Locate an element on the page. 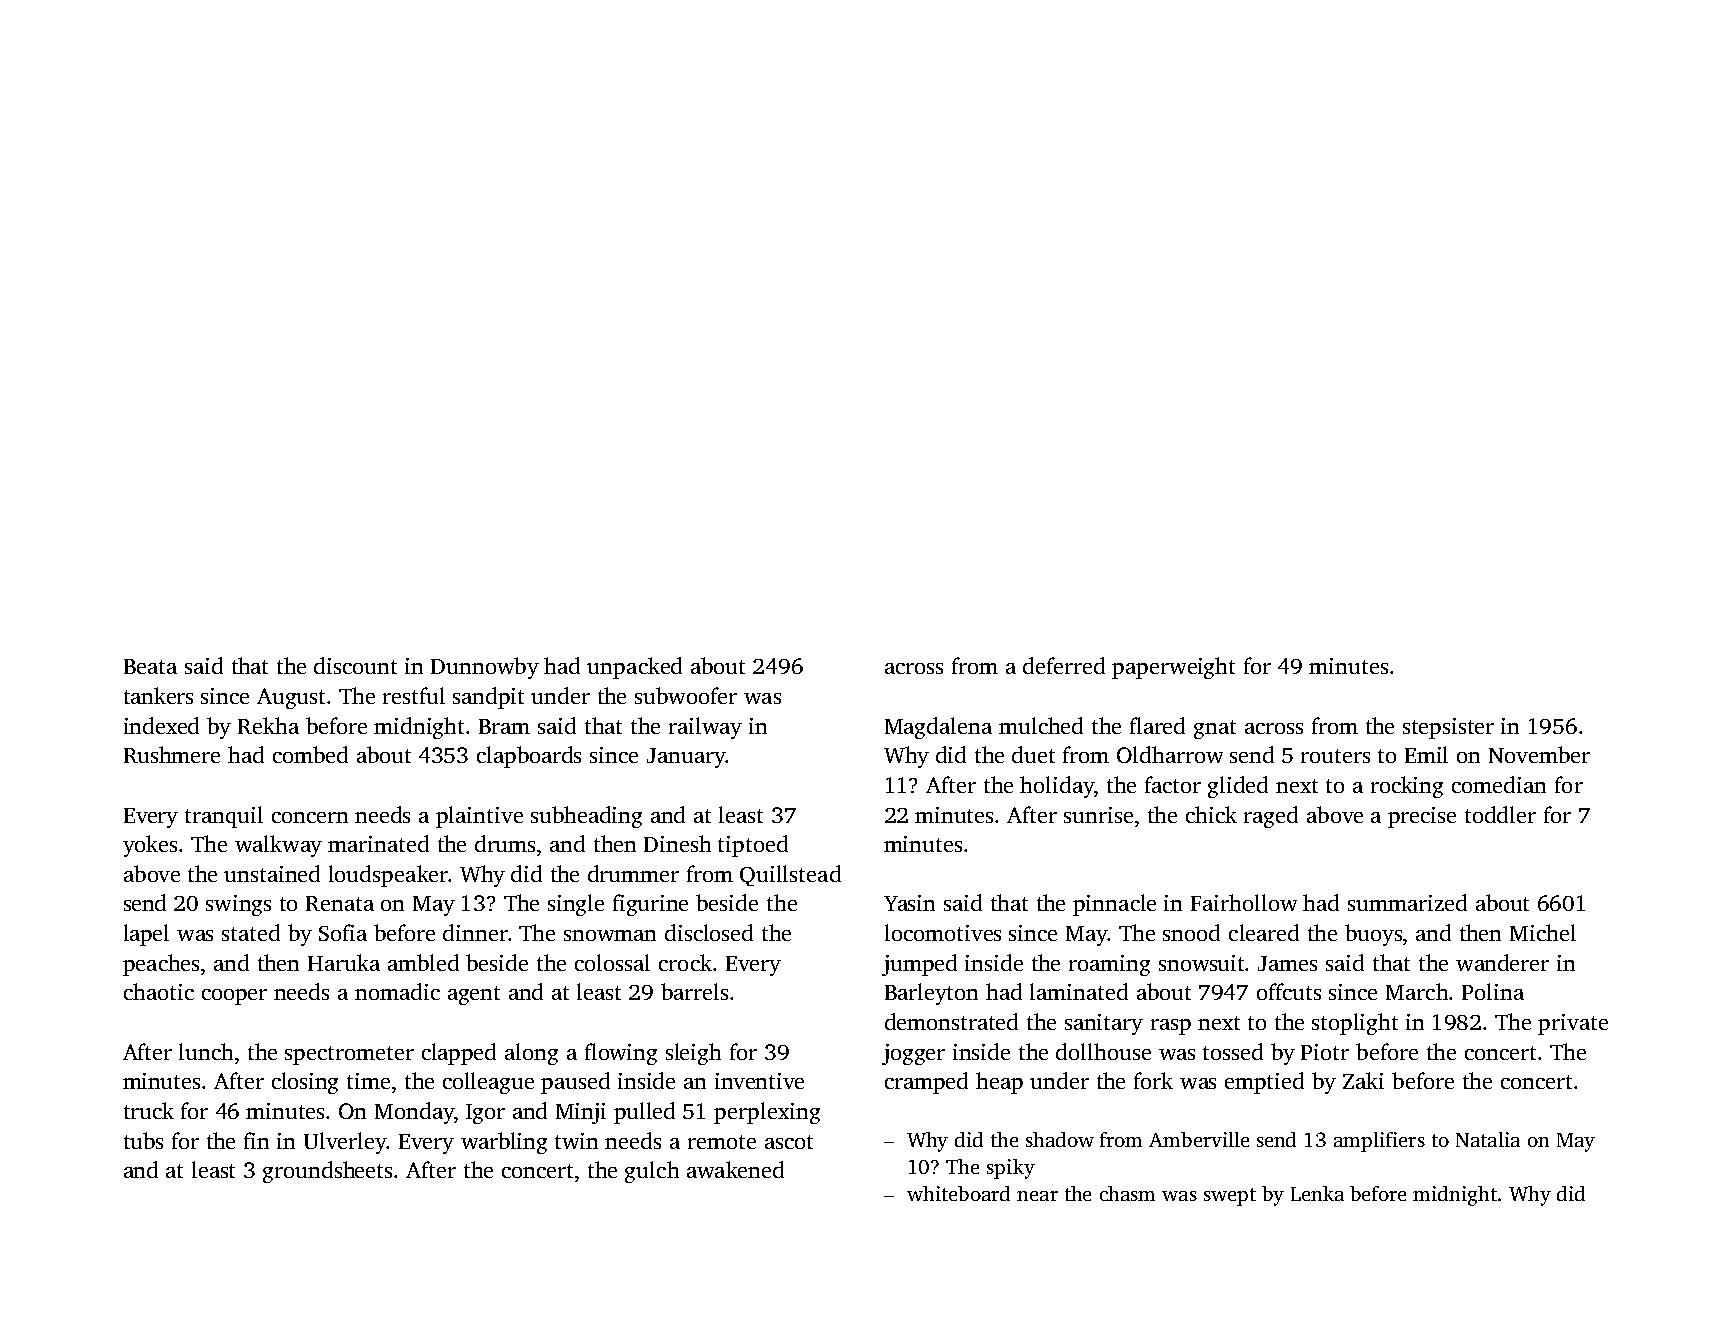 The height and width of the page is (1341, 1735). offcuts is located at coordinates (1289, 991).
